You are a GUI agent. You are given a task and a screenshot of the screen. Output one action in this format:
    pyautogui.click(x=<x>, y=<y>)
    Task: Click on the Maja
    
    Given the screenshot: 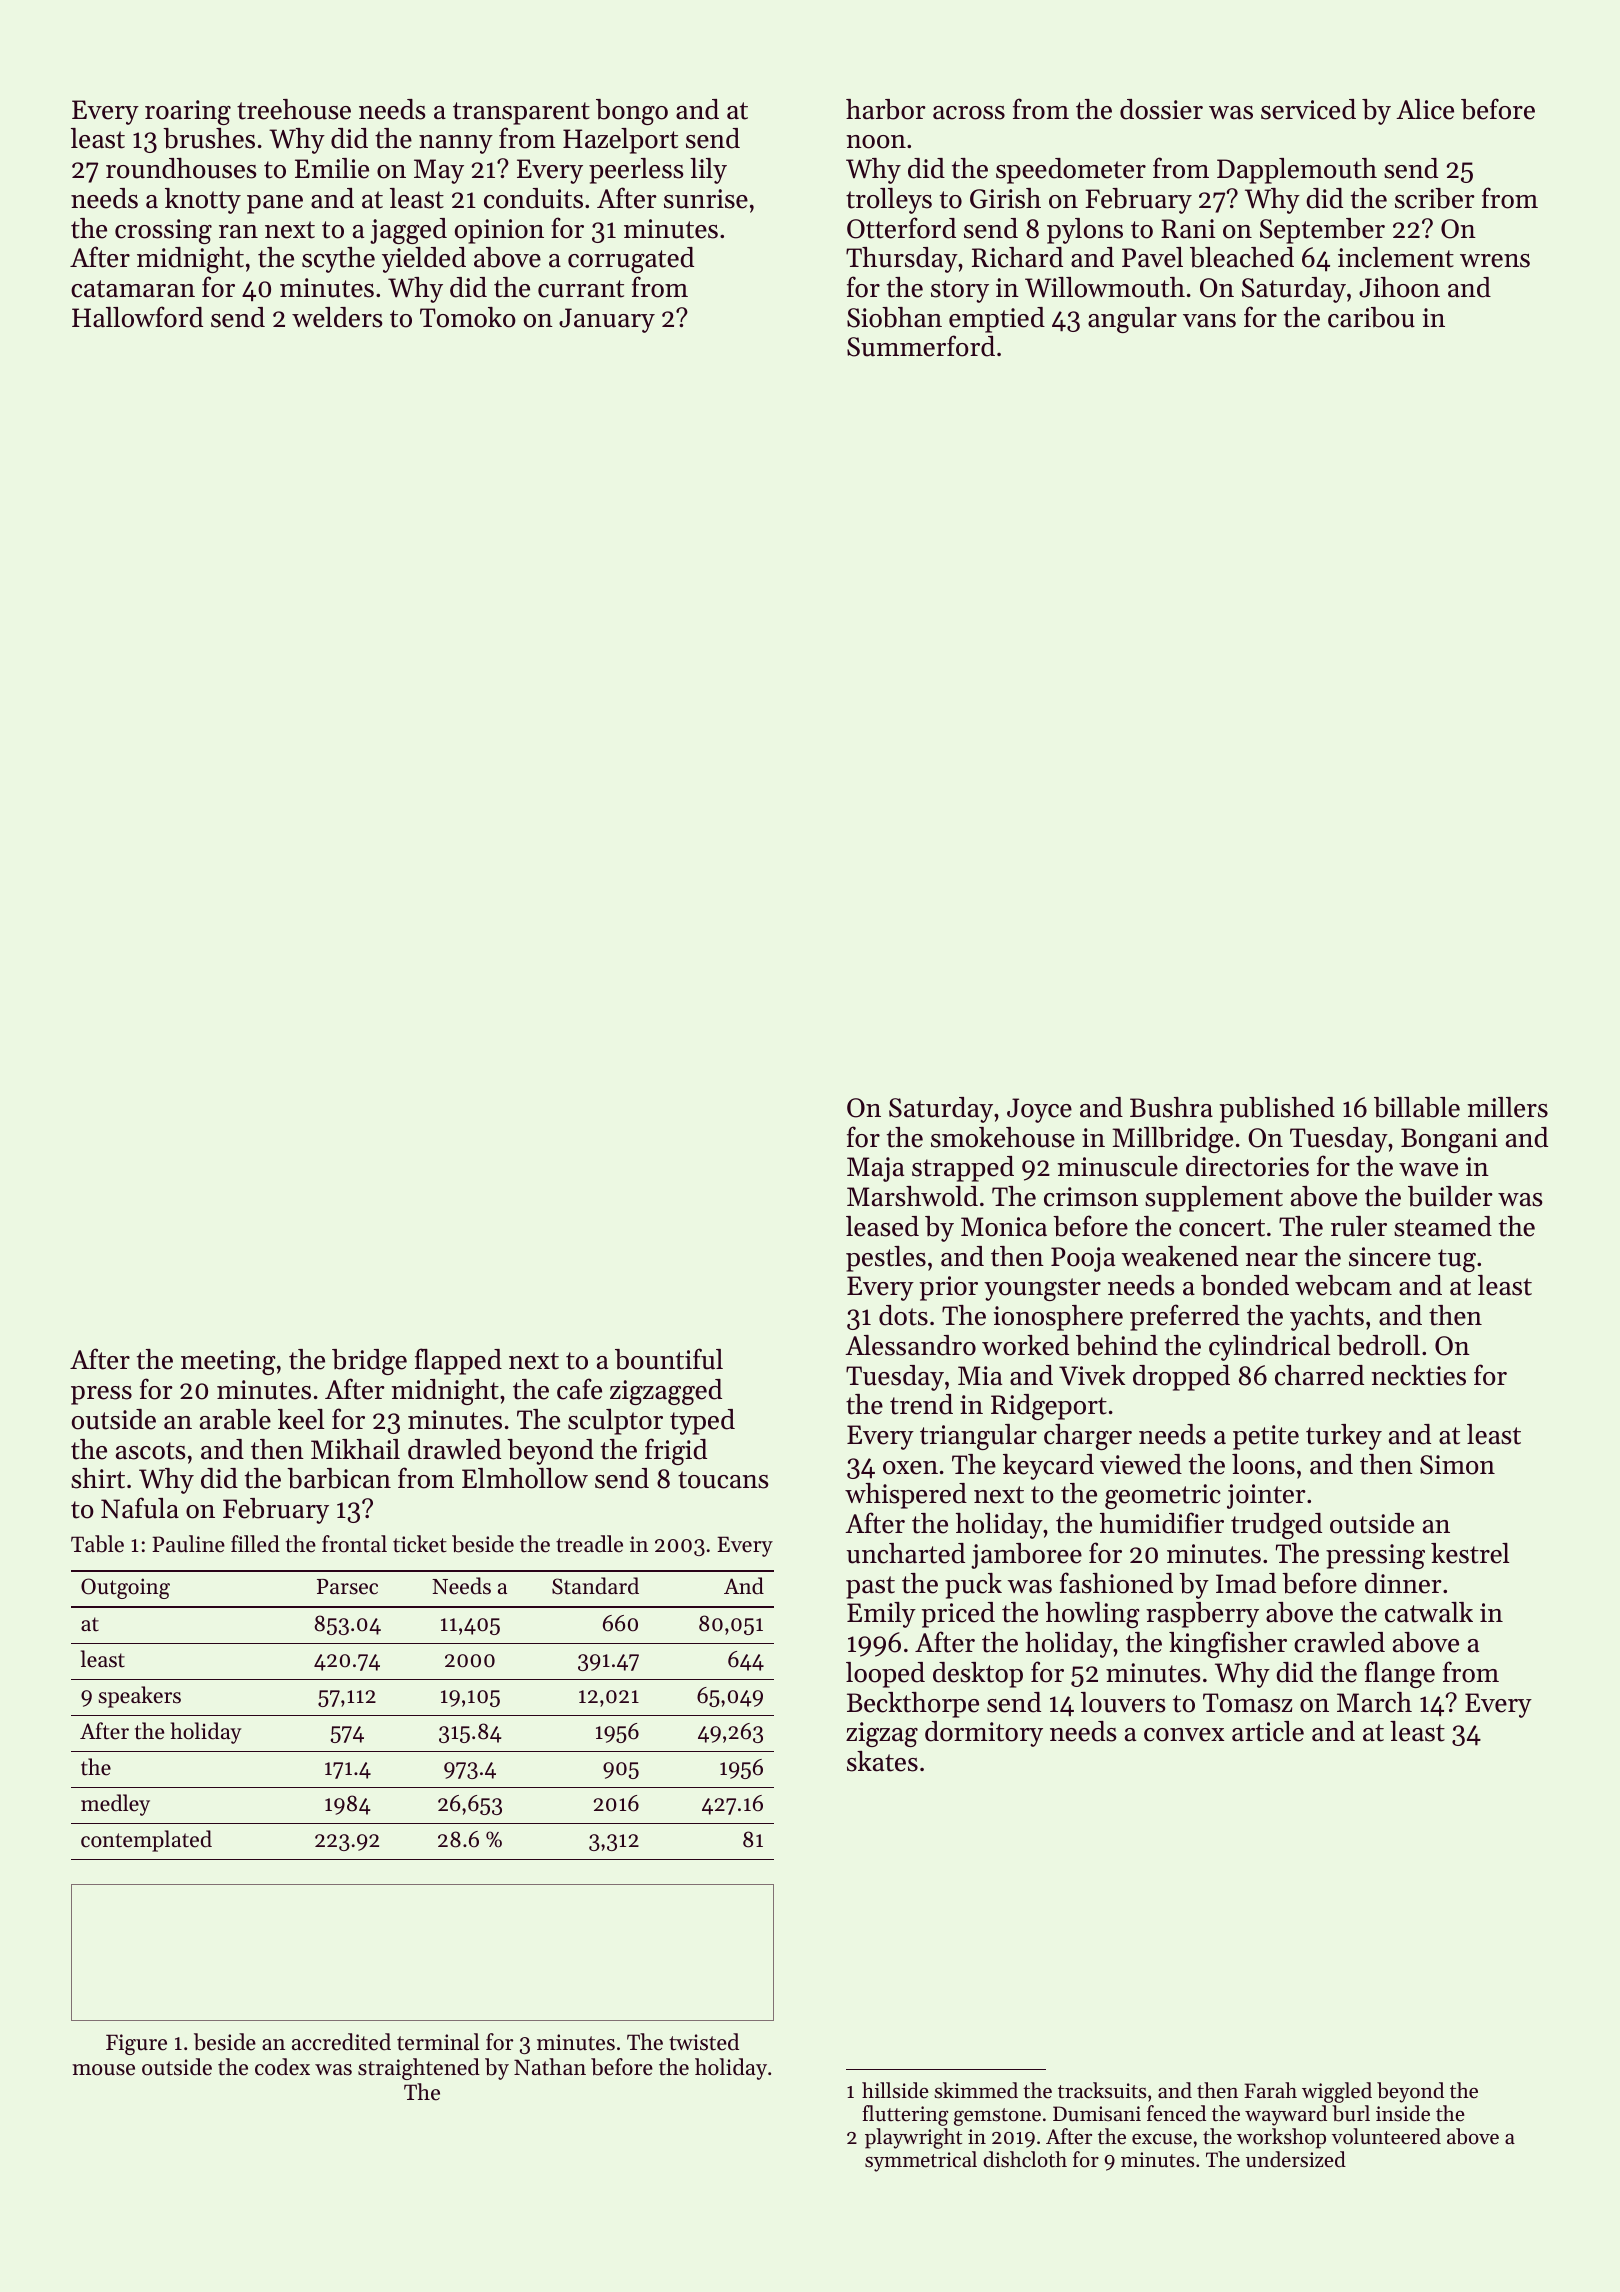 What is the action you would take?
    pyautogui.click(x=875, y=1169)
